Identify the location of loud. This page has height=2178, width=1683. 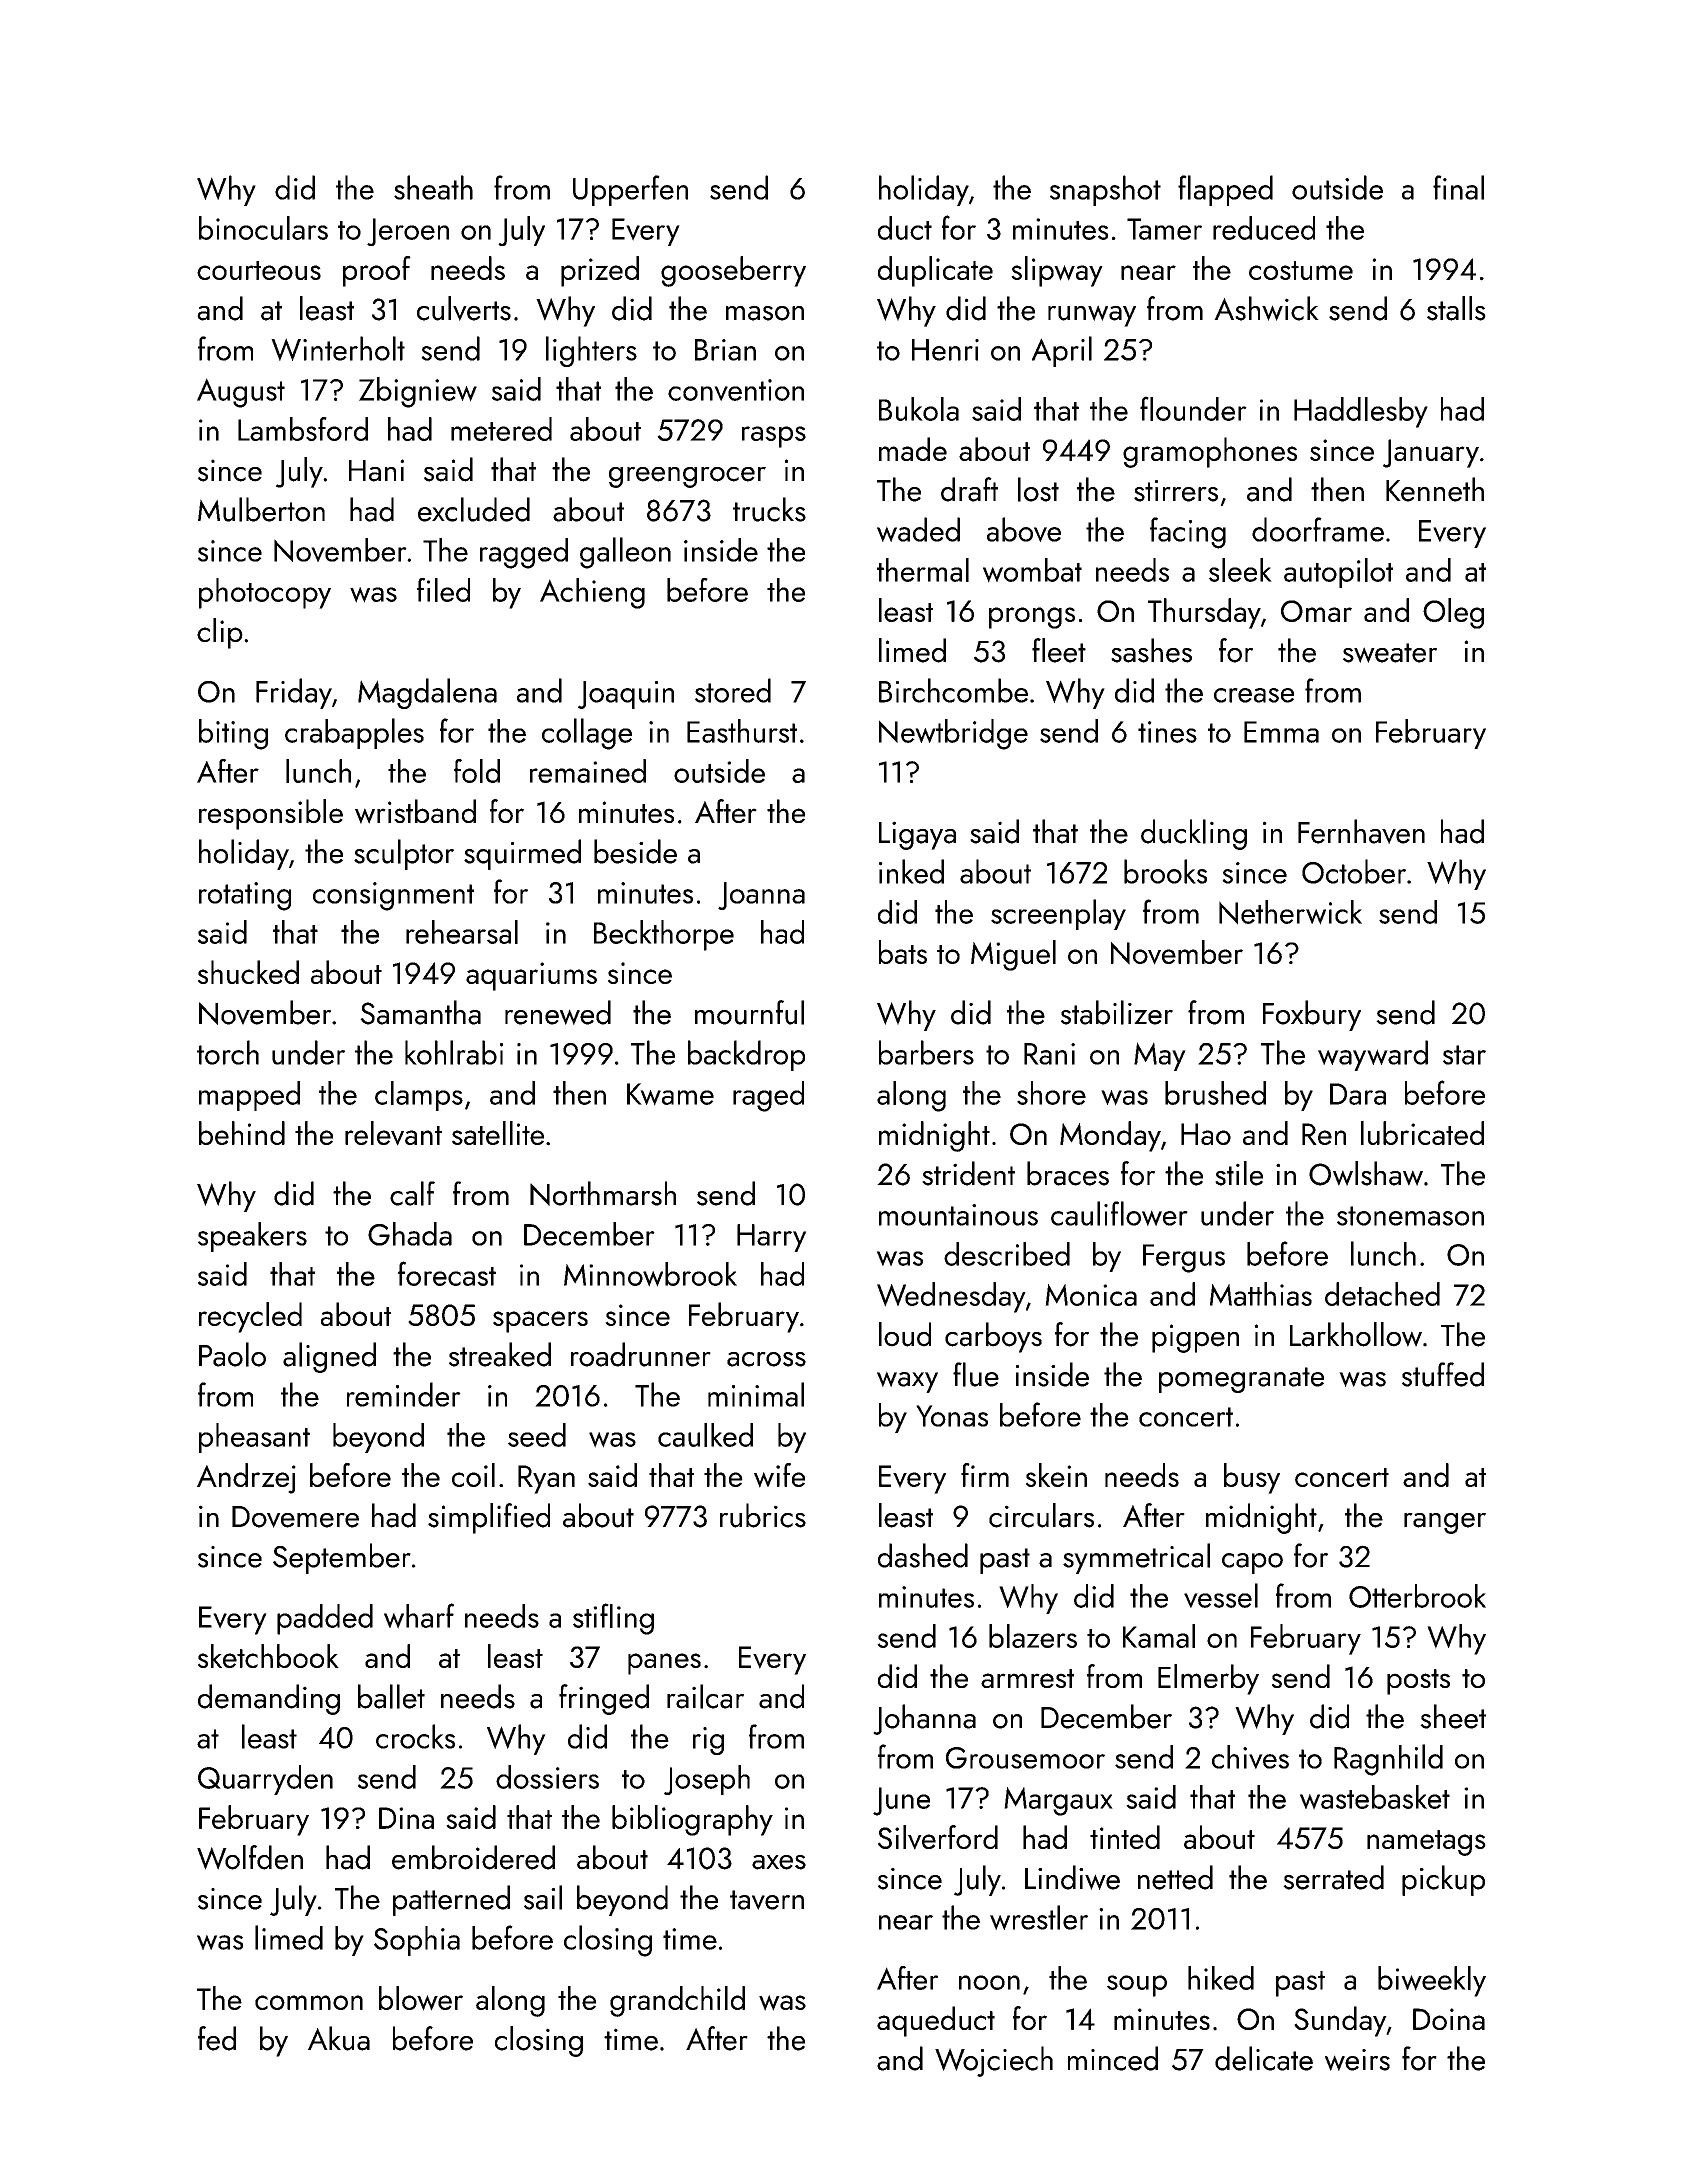
(905, 1334).
